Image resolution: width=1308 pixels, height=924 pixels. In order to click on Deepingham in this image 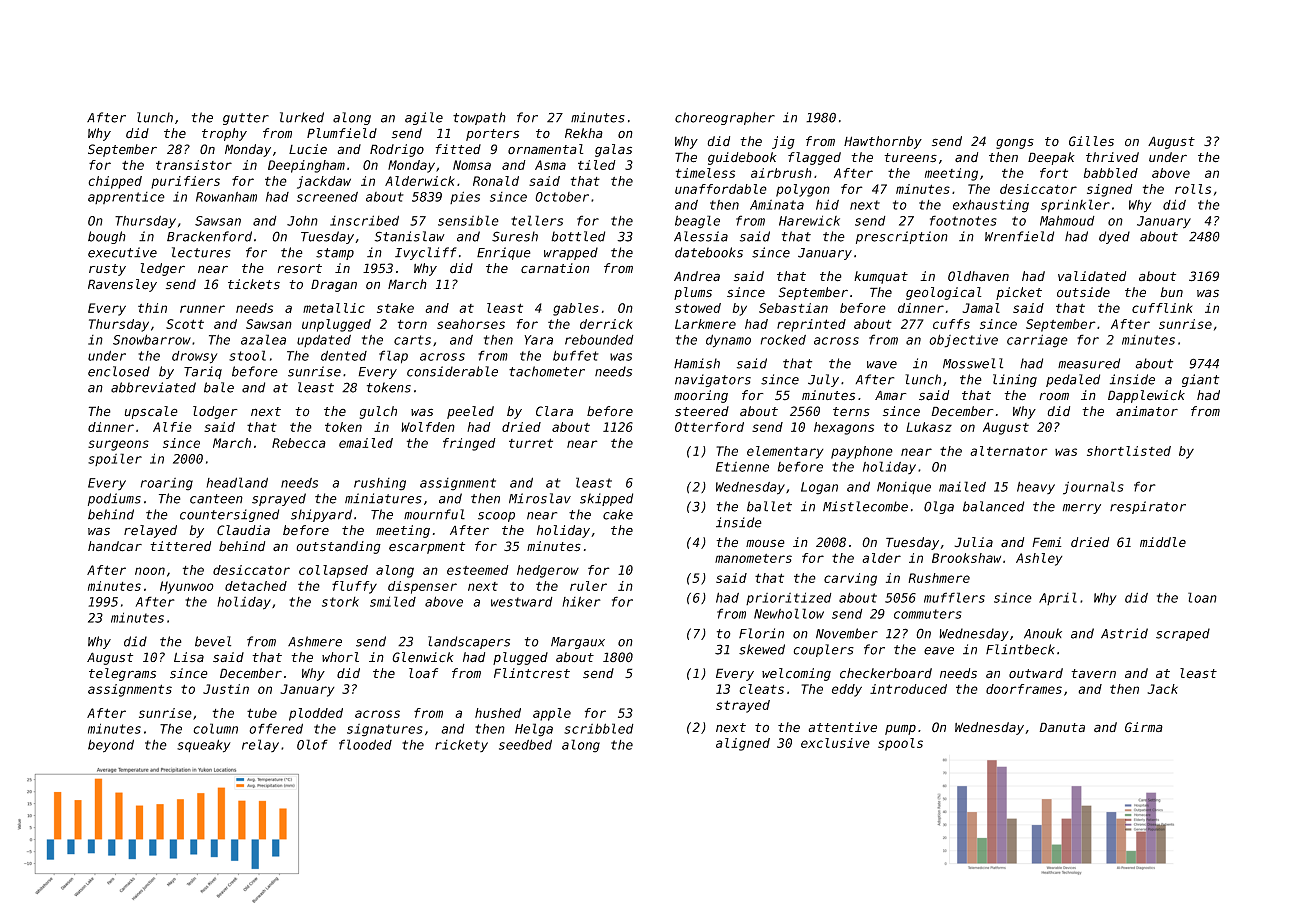, I will do `click(306, 166)`.
